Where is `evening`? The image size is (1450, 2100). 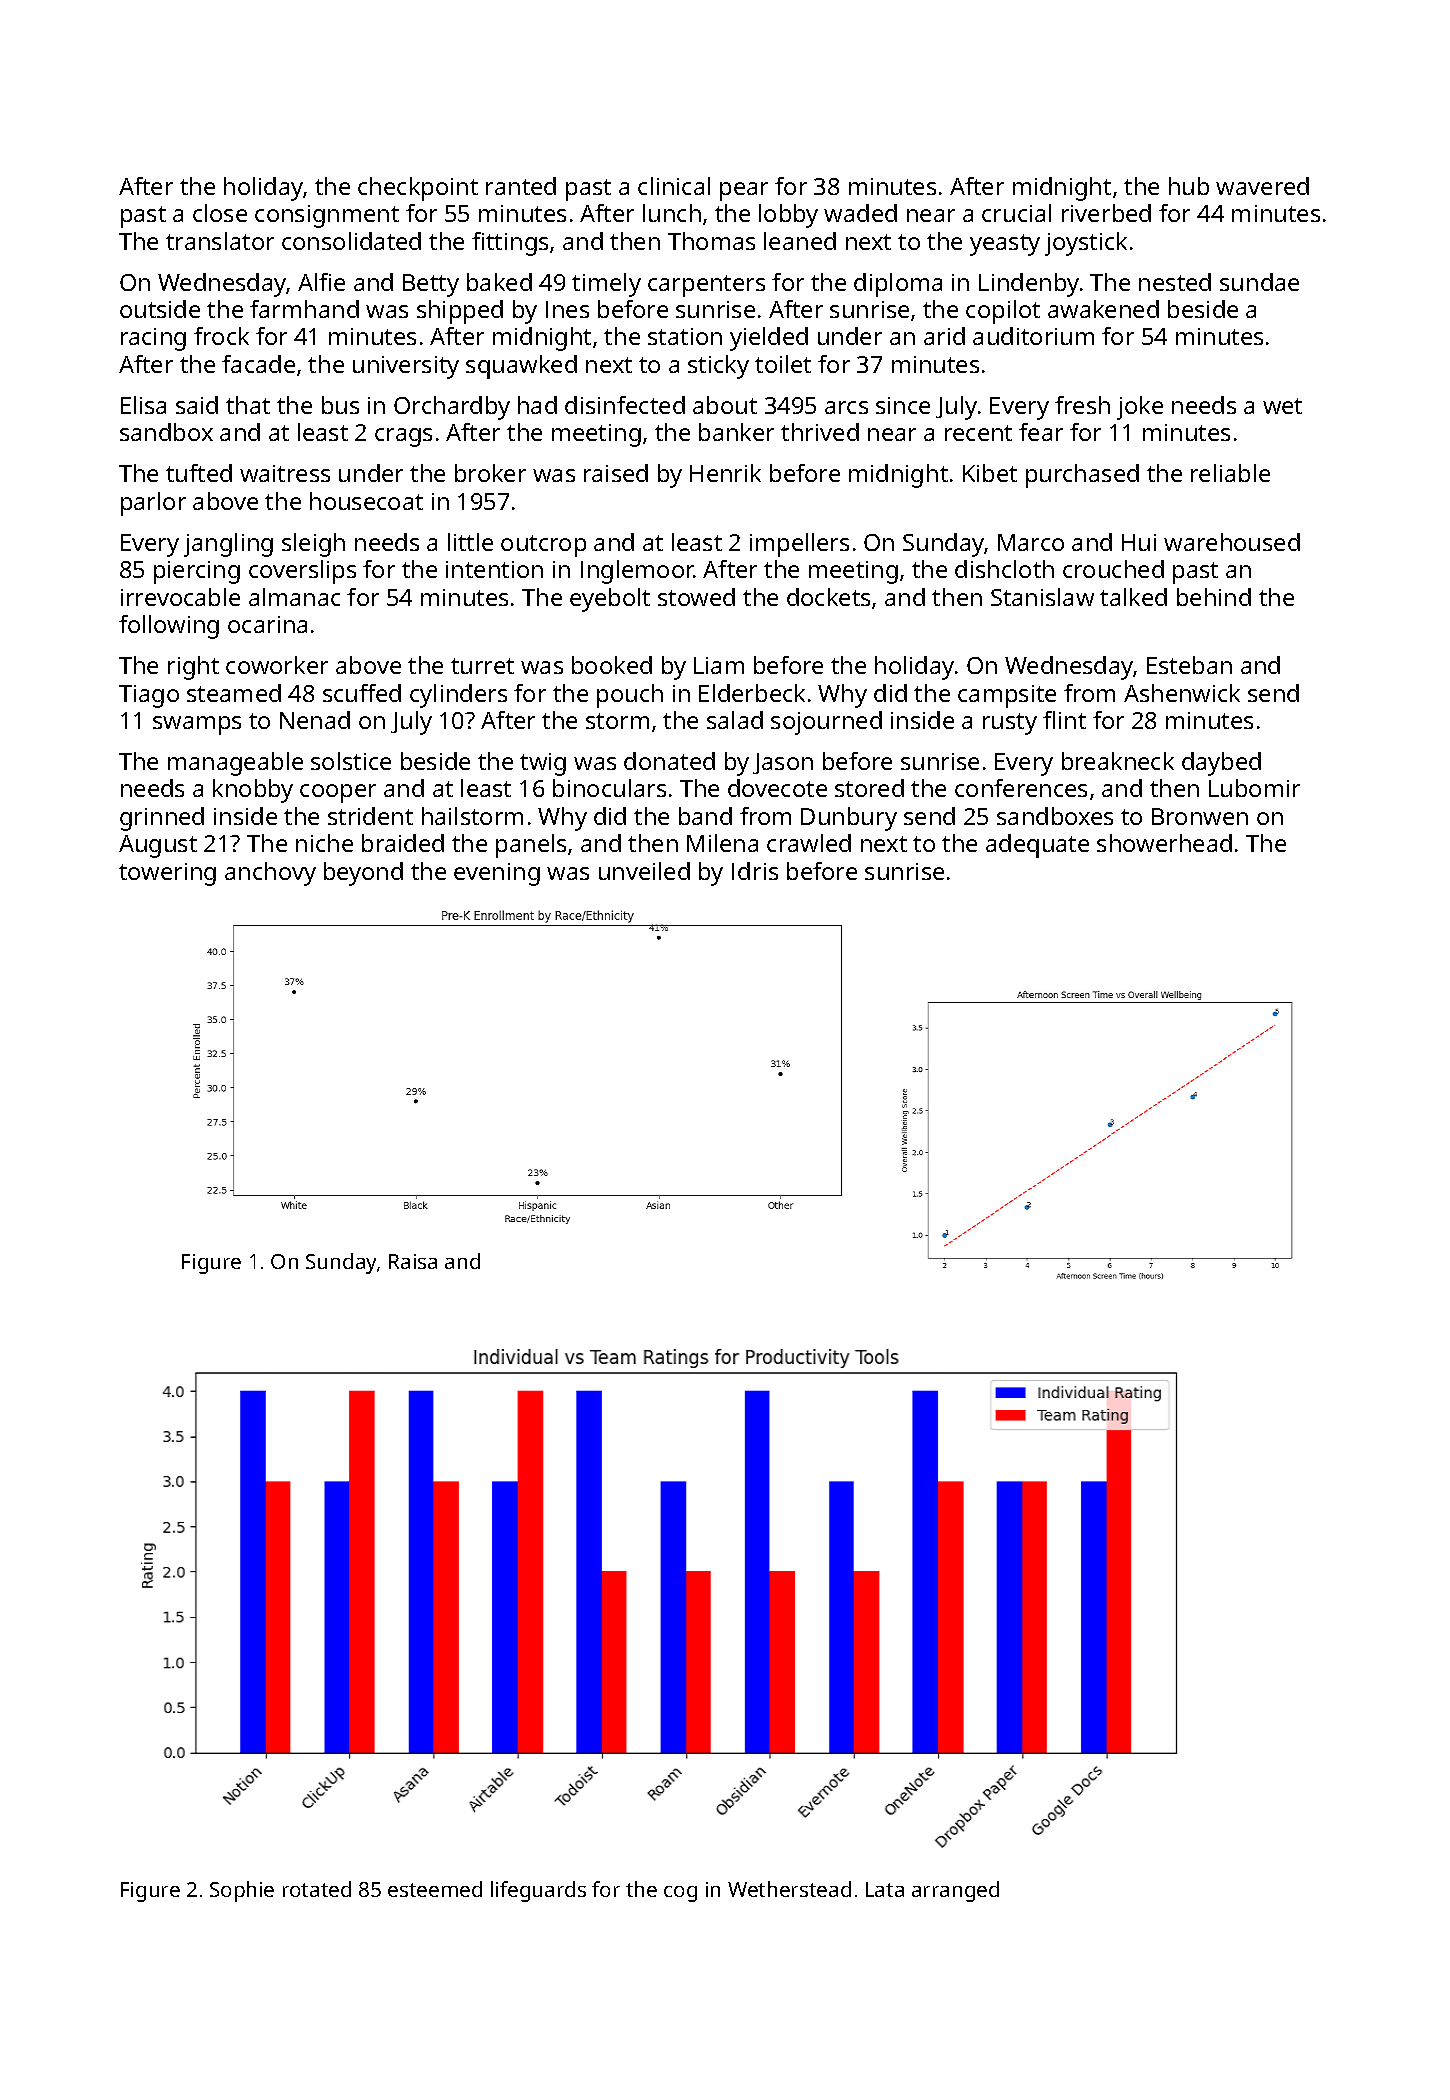 evening is located at coordinates (497, 874).
